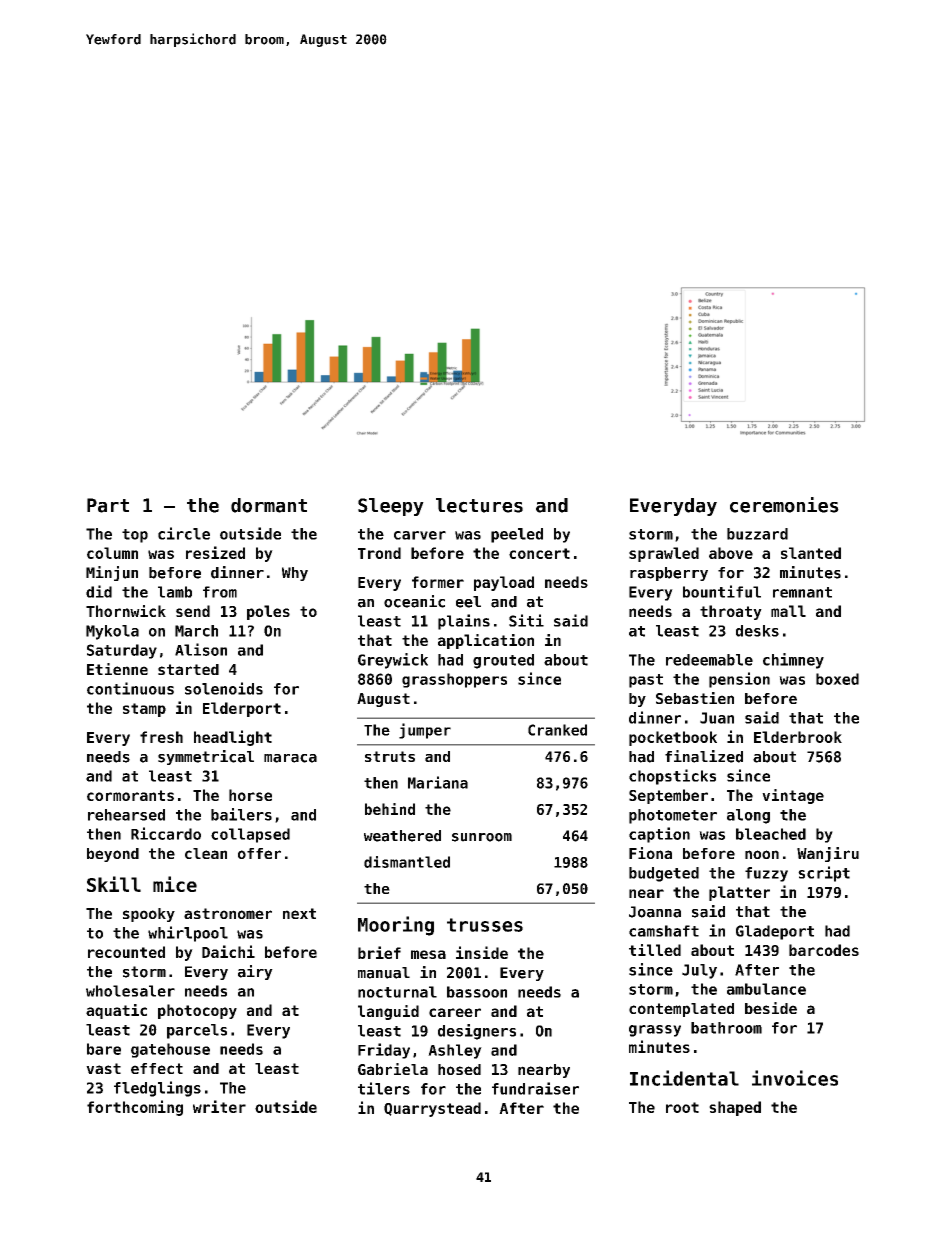 The width and height of the screenshot is (952, 1233). I want to click on shaped, so click(735, 1108).
